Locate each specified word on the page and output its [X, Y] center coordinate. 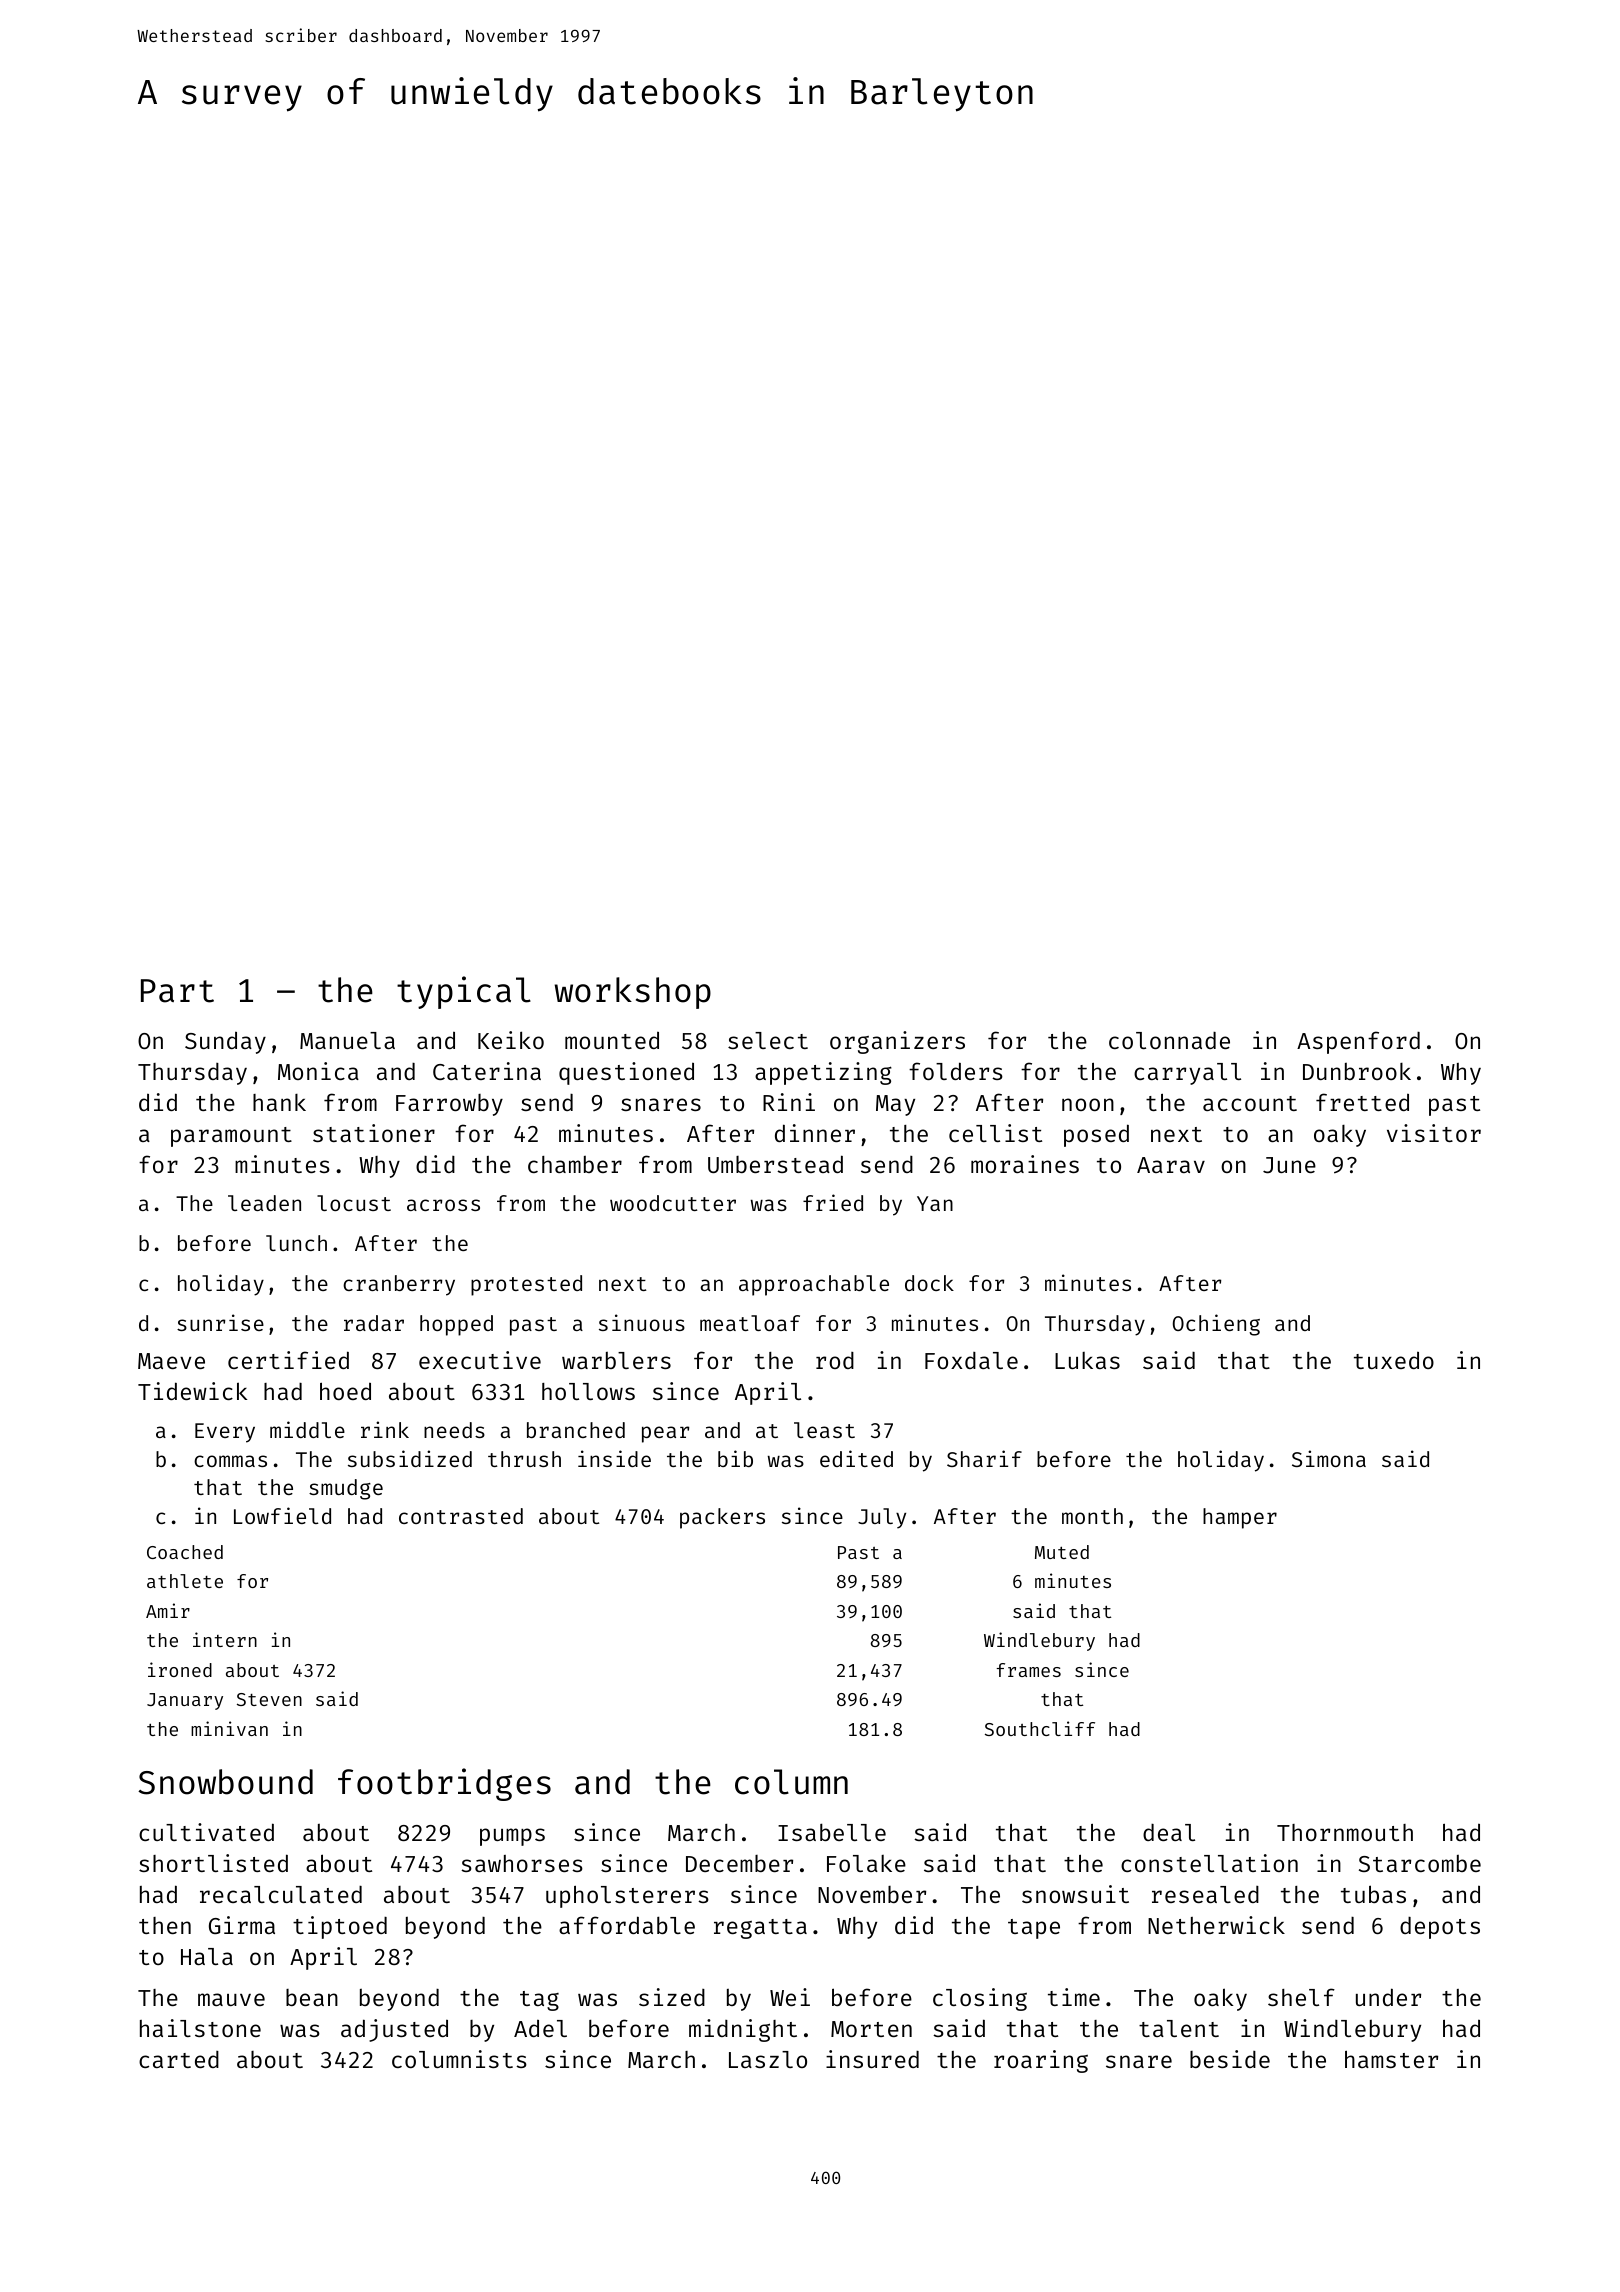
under [1388, 1997]
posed [1096, 1135]
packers [722, 1518]
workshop [633, 993]
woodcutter [673, 1203]
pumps [512, 1837]
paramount [231, 1137]
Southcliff [1040, 1728]
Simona [1329, 1458]
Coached [185, 1552]
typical [464, 992]
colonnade [1169, 1040]
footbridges [444, 1784]
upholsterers [627, 1897]
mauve [231, 1999]
